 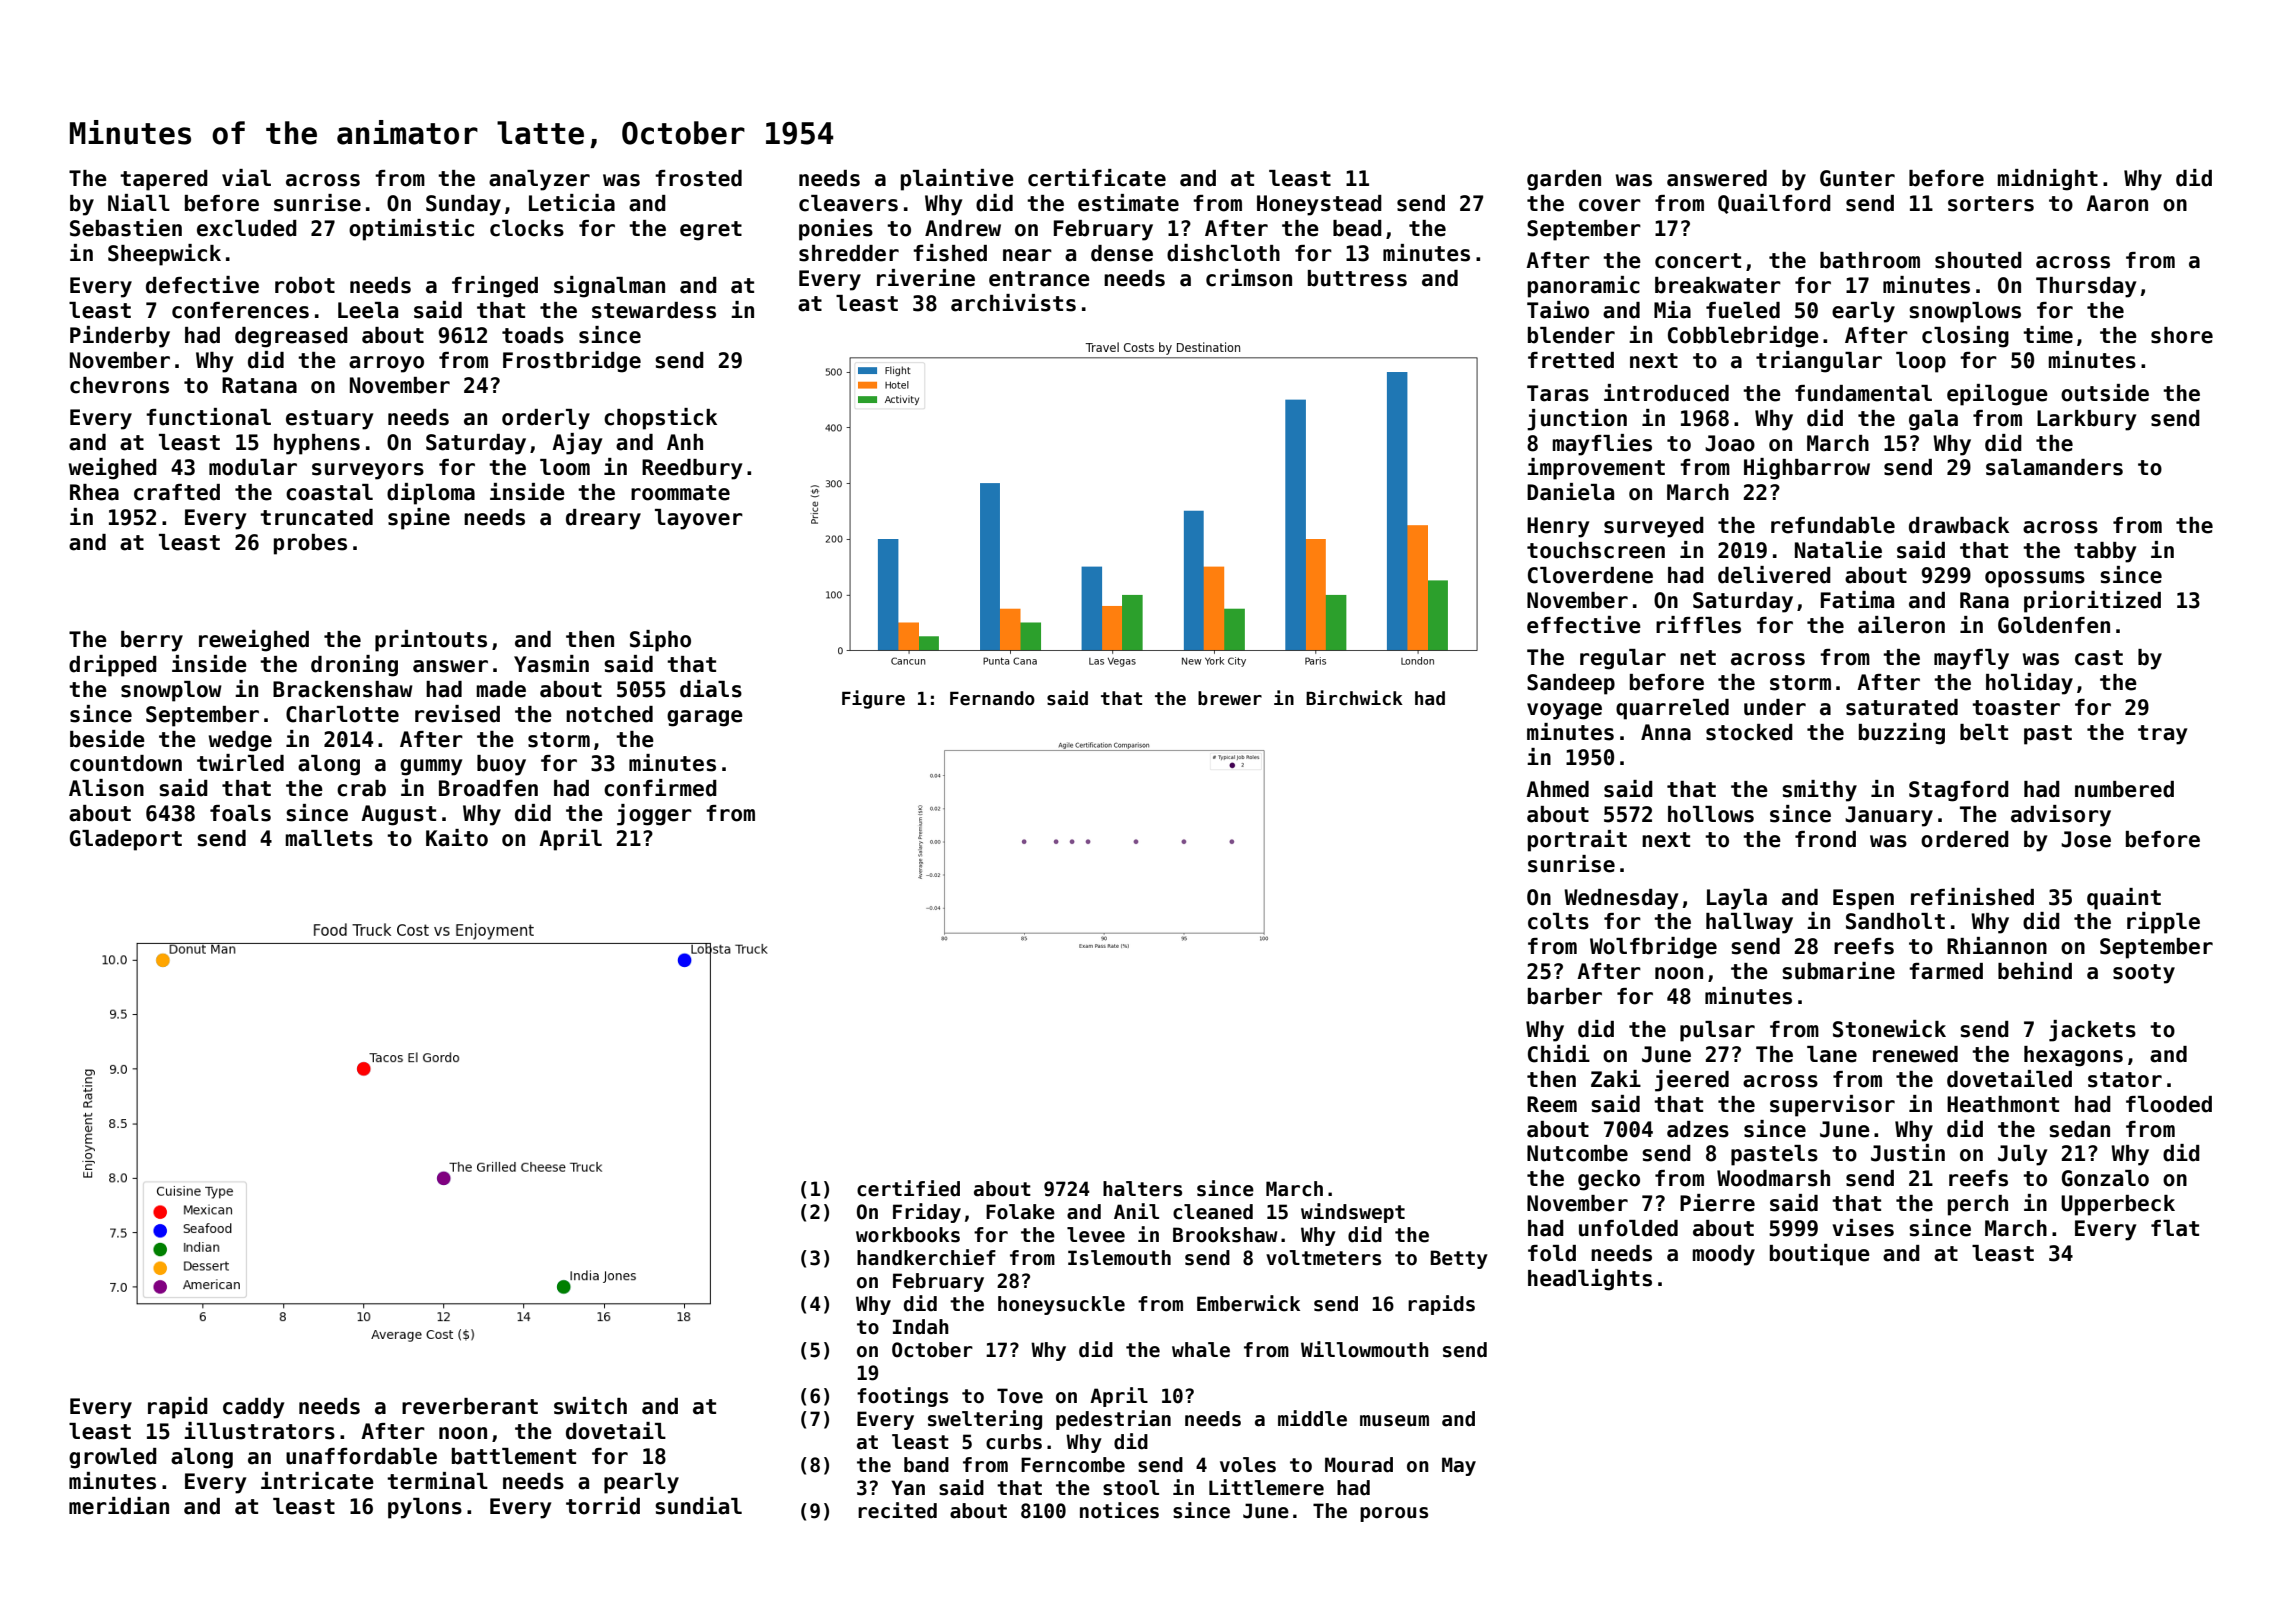 What do you see at coordinates (119, 1506) in the screenshot?
I see `meridian` at bounding box center [119, 1506].
